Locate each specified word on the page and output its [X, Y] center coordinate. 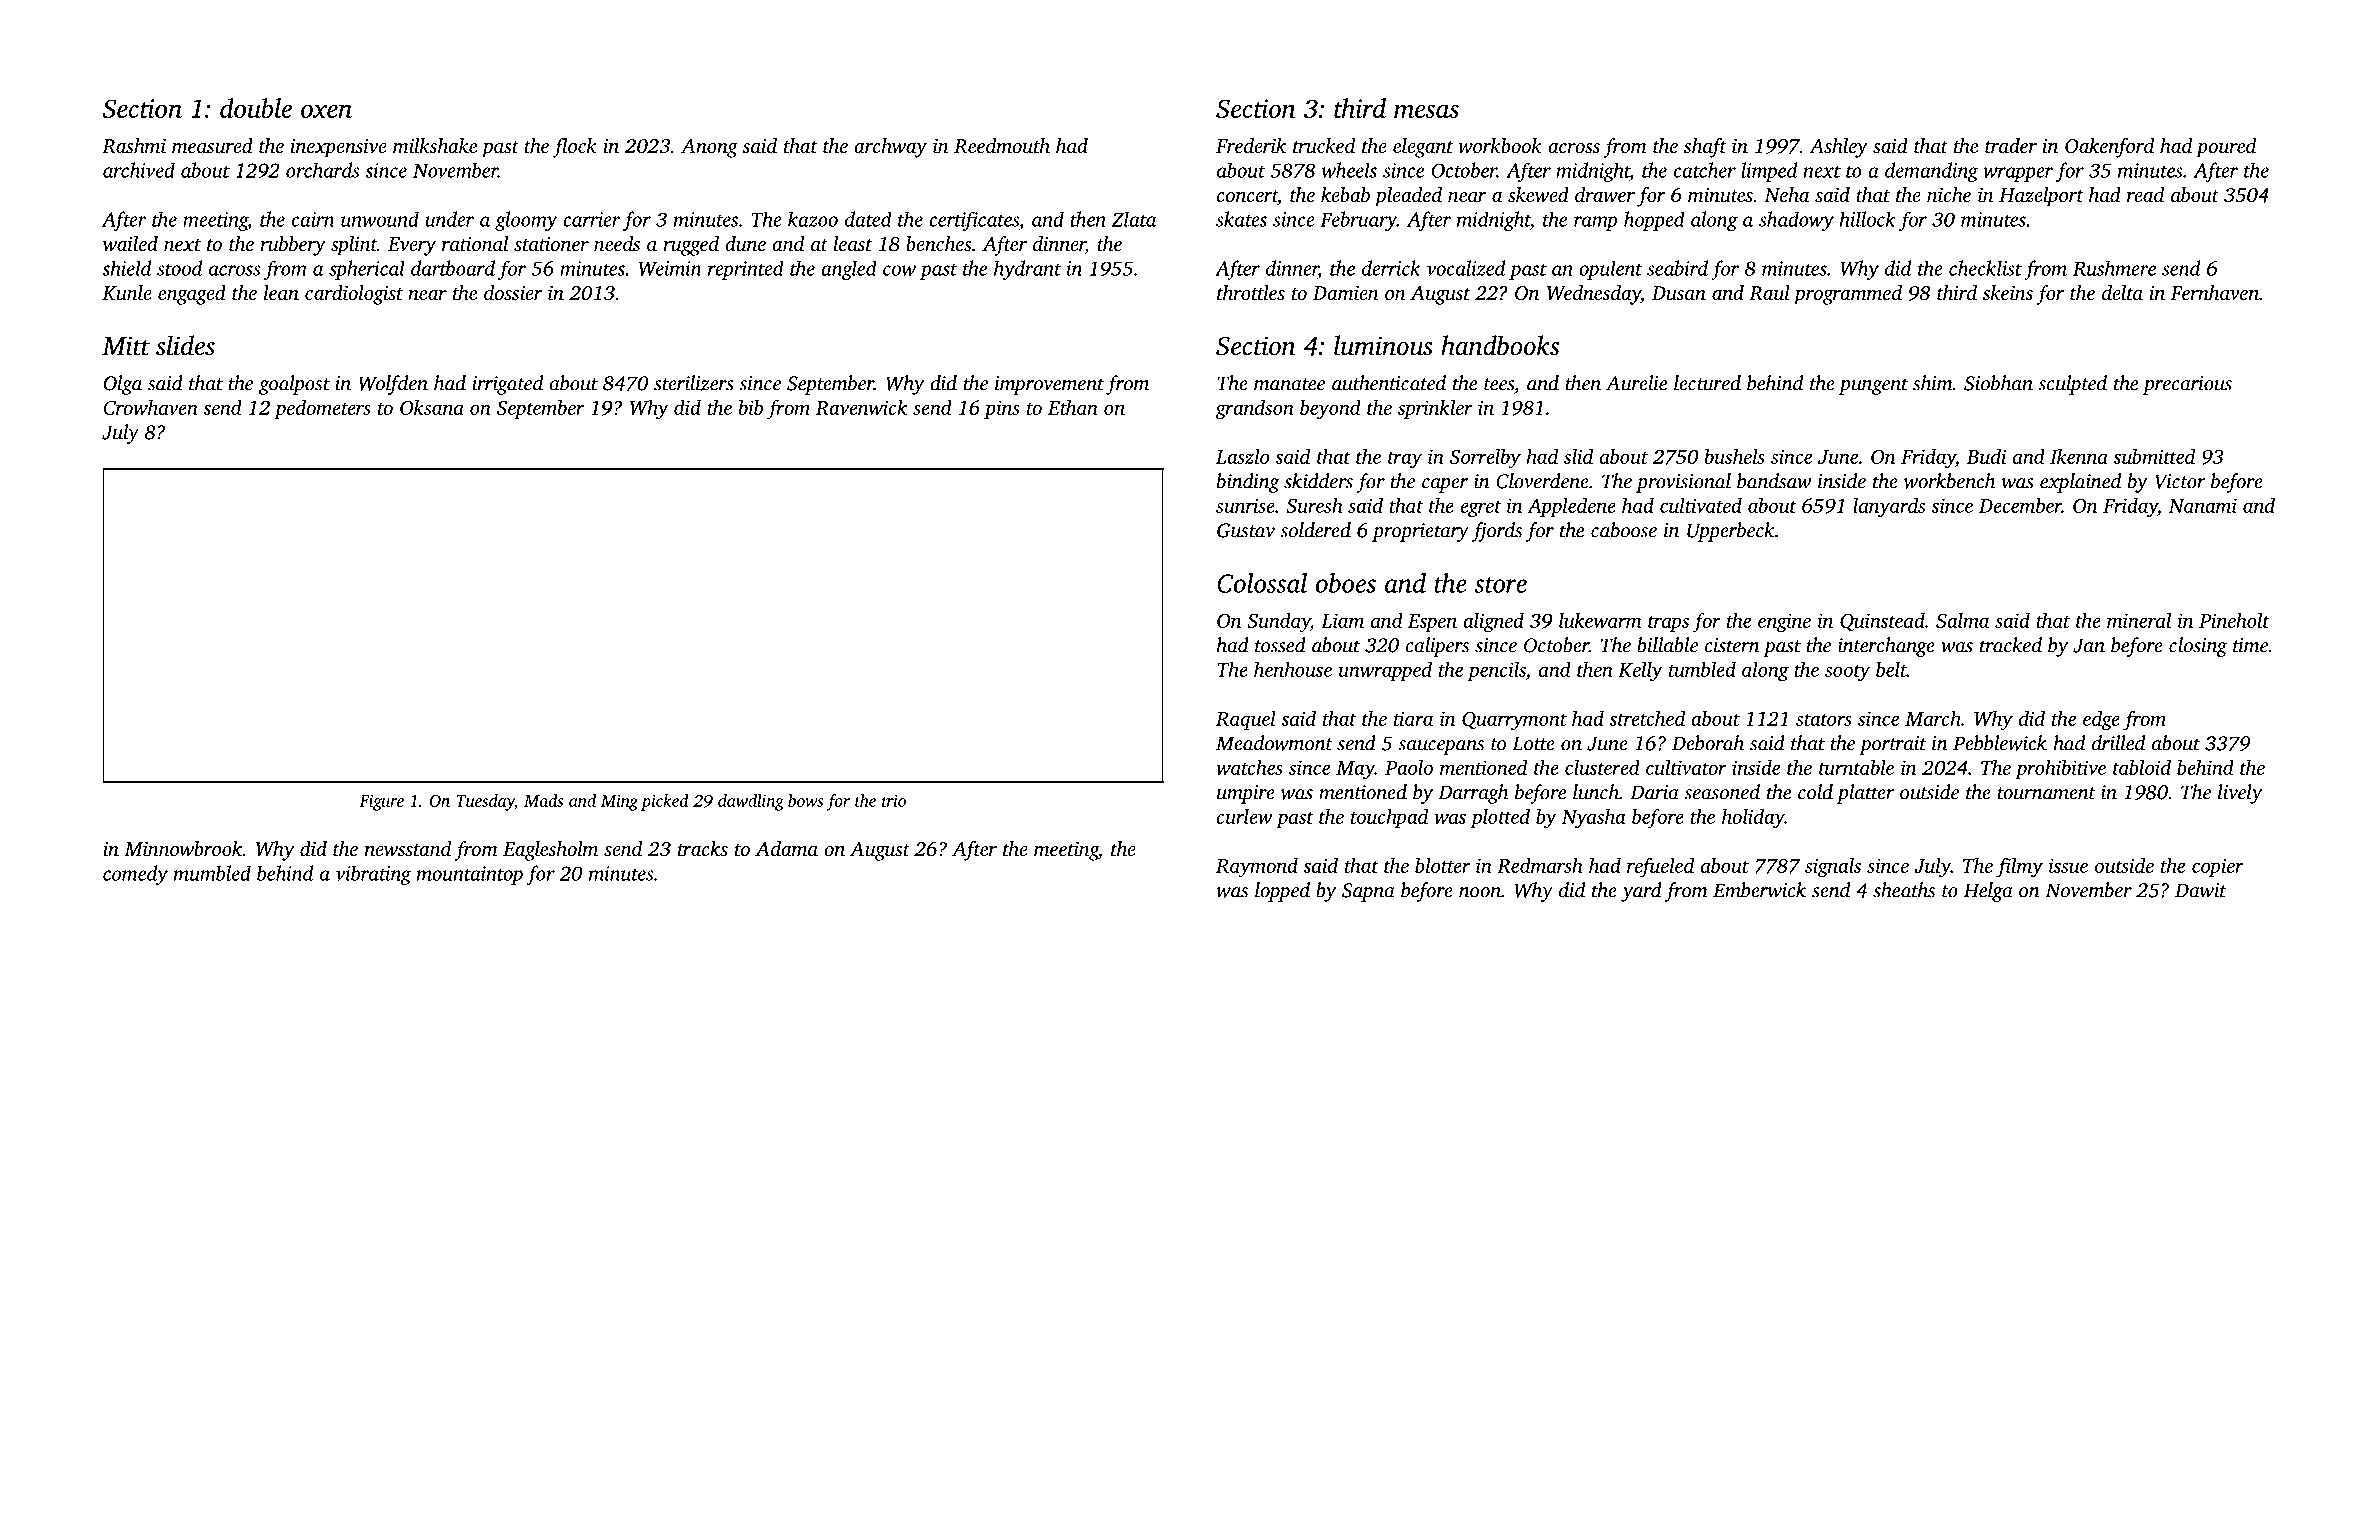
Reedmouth [1002, 146]
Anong [709, 148]
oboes [1346, 583]
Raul [1769, 293]
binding [1248, 483]
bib [750, 407]
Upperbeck [1731, 532]
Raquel [1246, 720]
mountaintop [470, 875]
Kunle [127, 293]
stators [1824, 720]
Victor [2180, 481]
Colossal [1262, 583]
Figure [381, 803]
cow [899, 270]
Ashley [1838, 148]
